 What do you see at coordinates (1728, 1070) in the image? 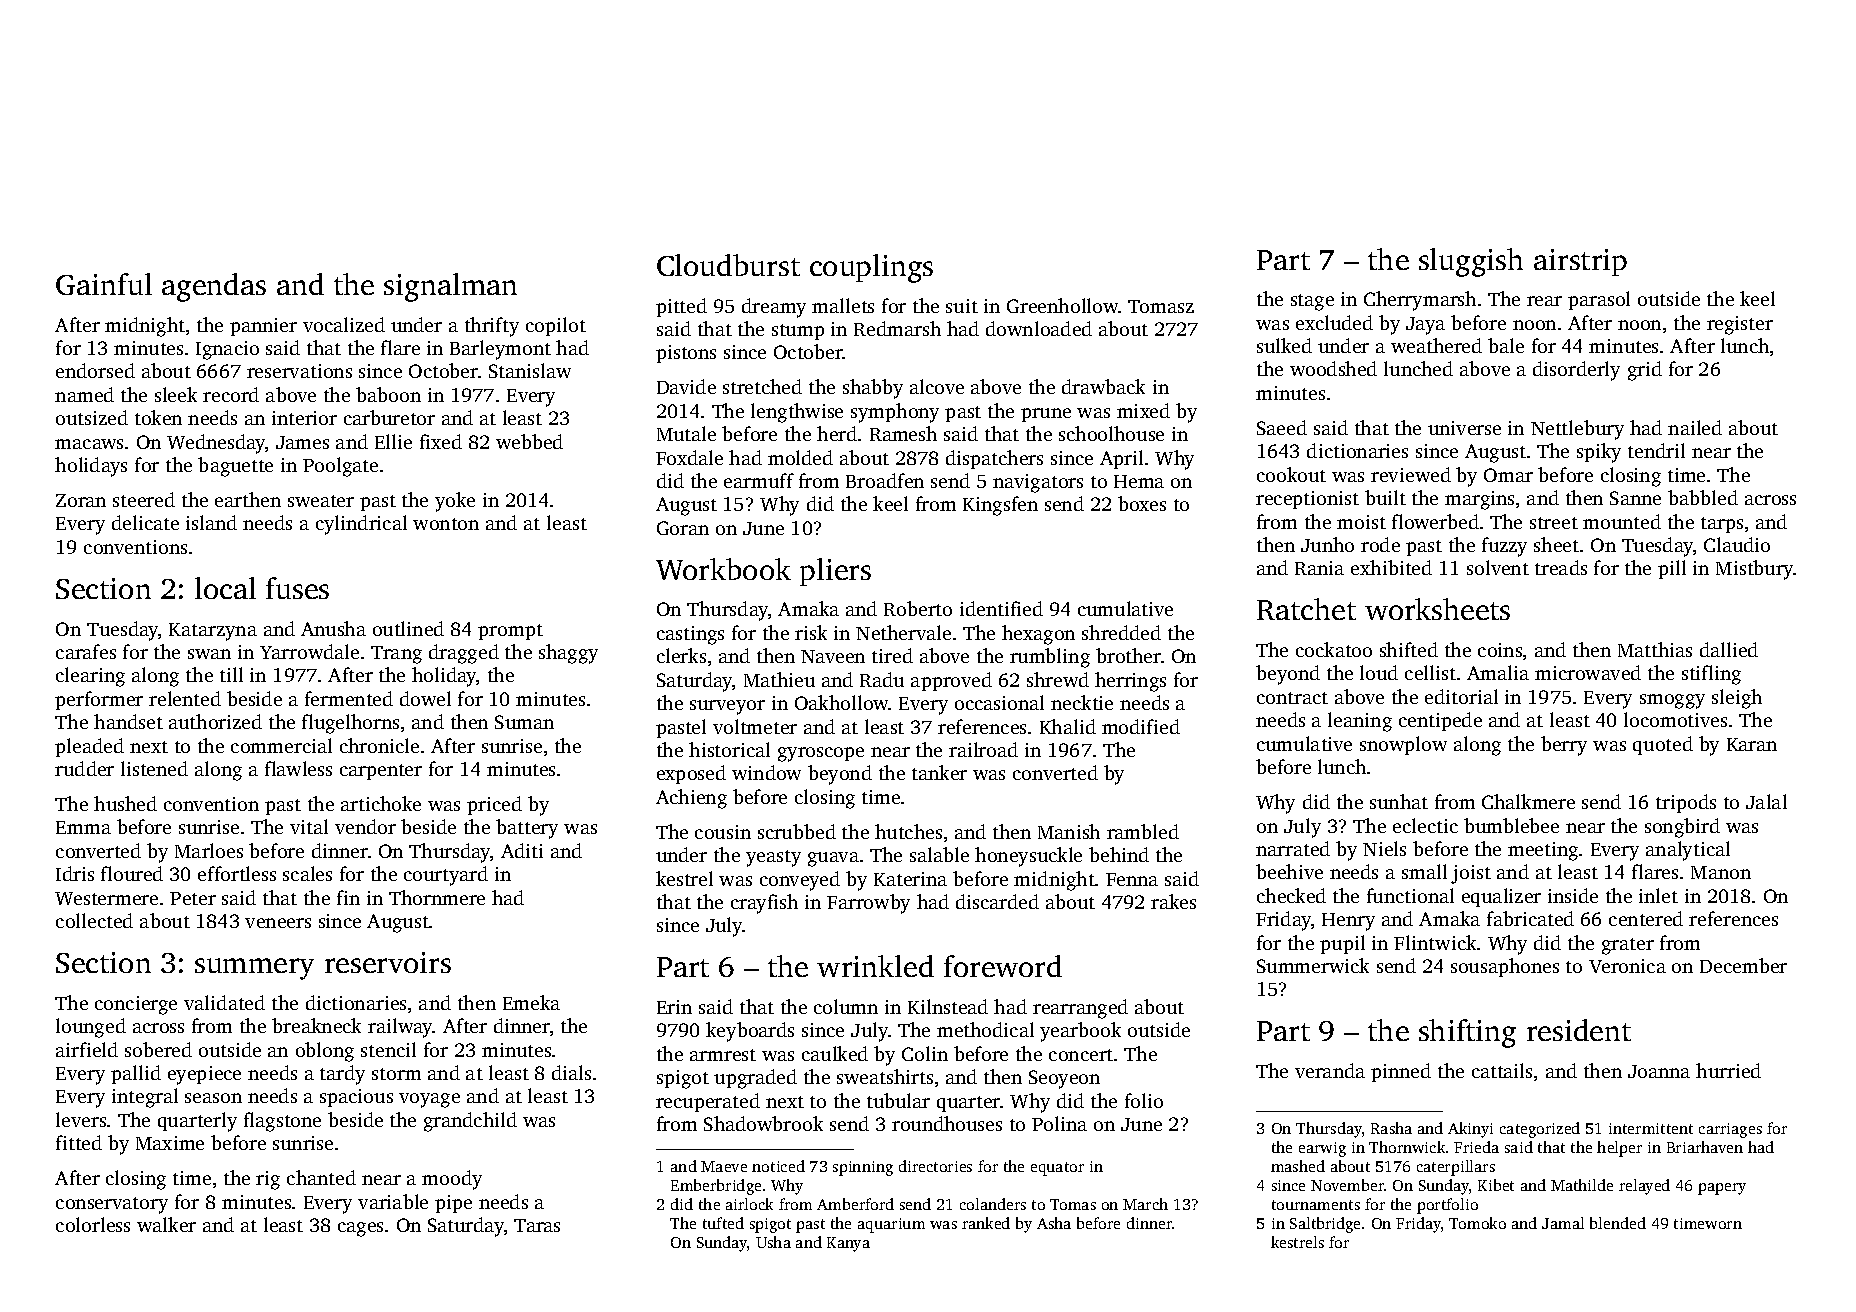
I see `hurried` at bounding box center [1728, 1070].
